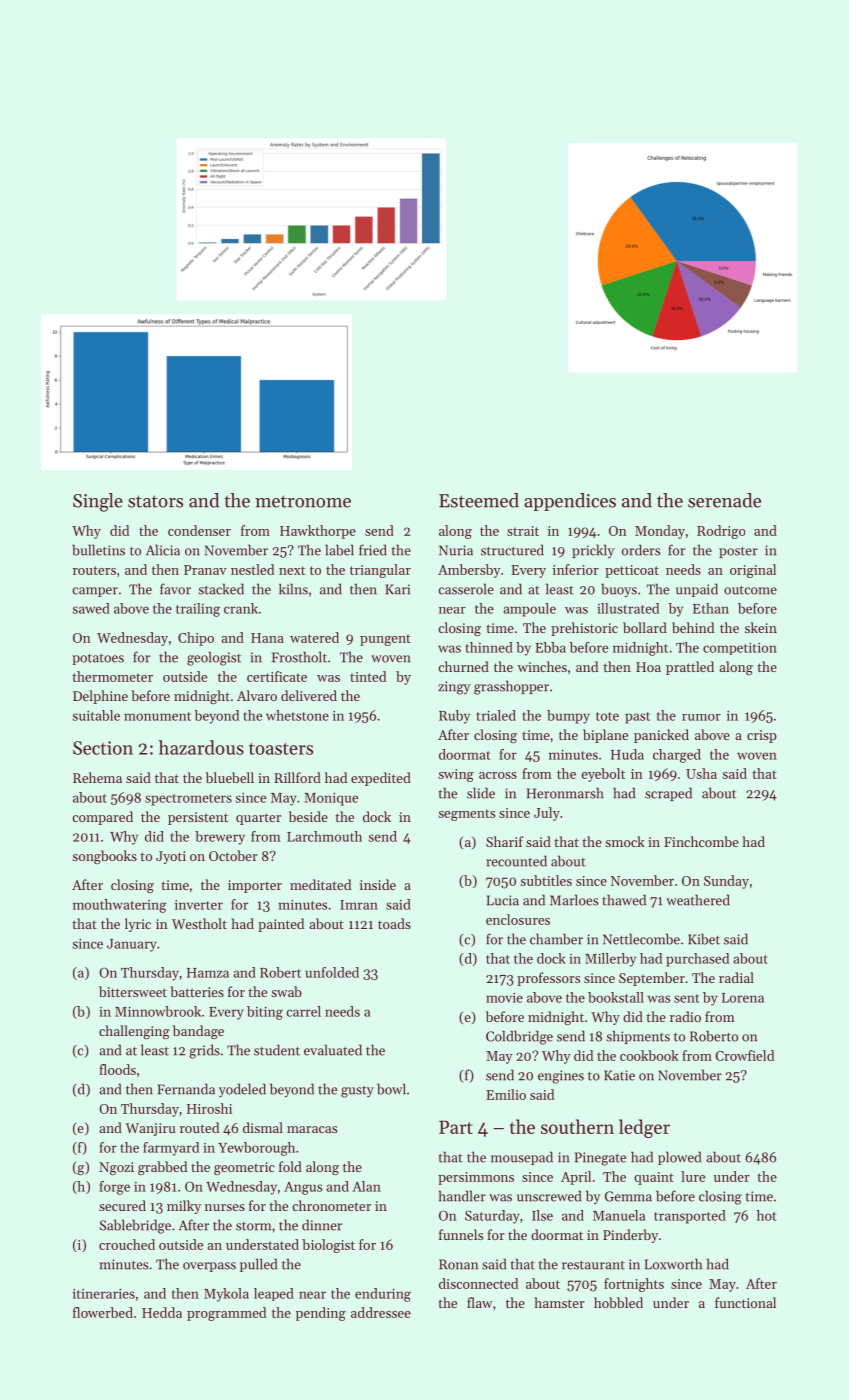 The image size is (849, 1400). I want to click on Delphine, so click(100, 697).
